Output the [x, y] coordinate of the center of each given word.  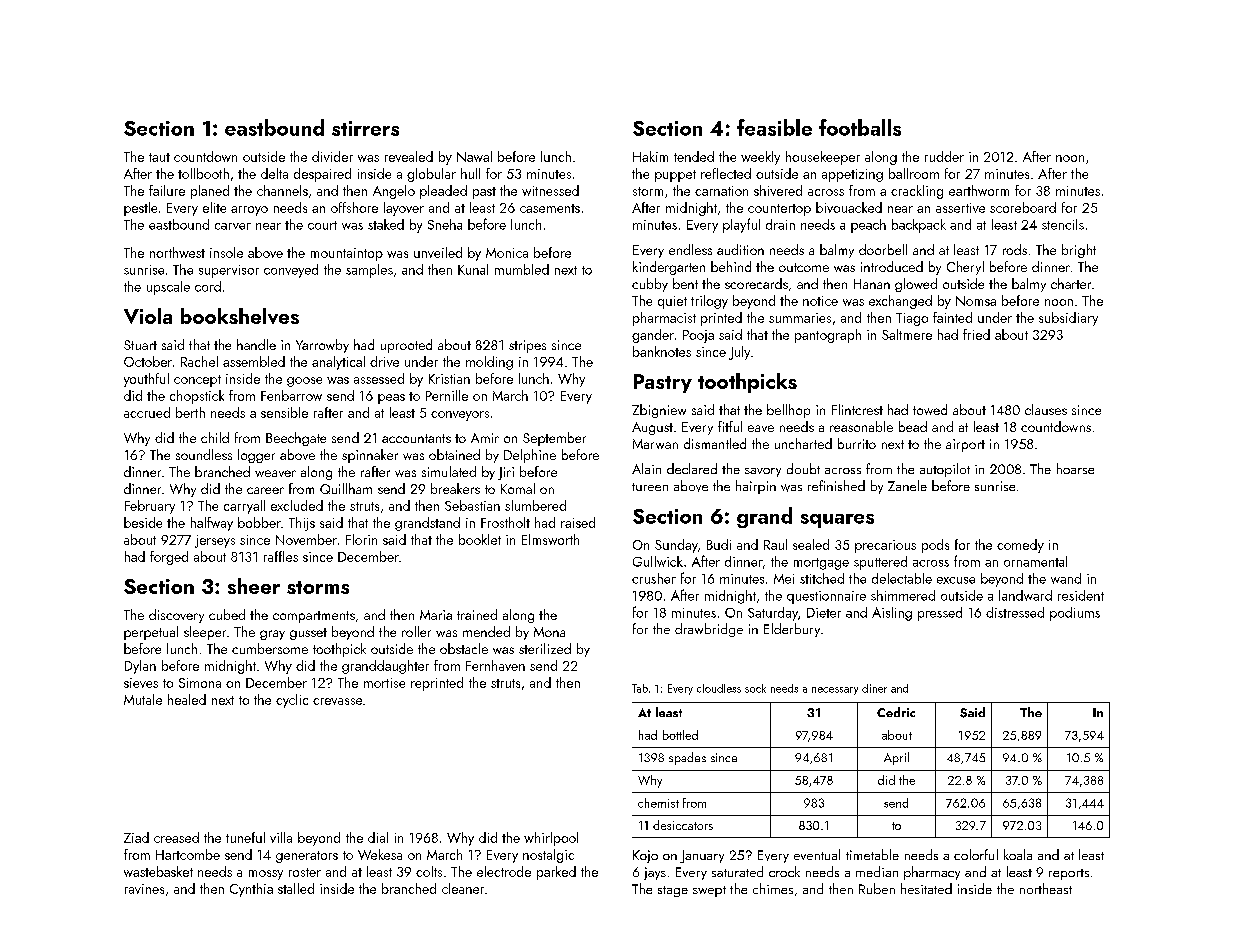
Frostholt [505, 522]
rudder [944, 156]
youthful [146, 380]
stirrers [365, 128]
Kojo [645, 856]
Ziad [136, 837]
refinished [836, 485]
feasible [774, 127]
